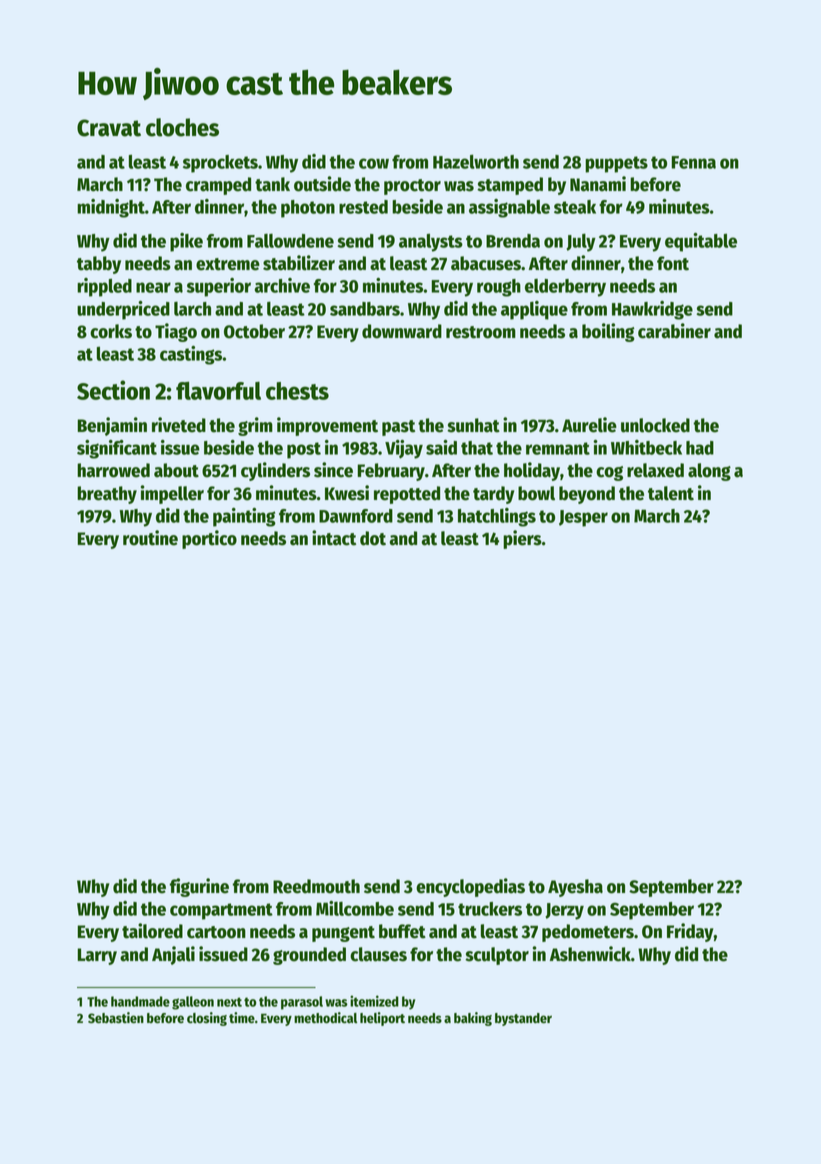 The width and height of the page is (821, 1164). I want to click on dot, so click(373, 538).
